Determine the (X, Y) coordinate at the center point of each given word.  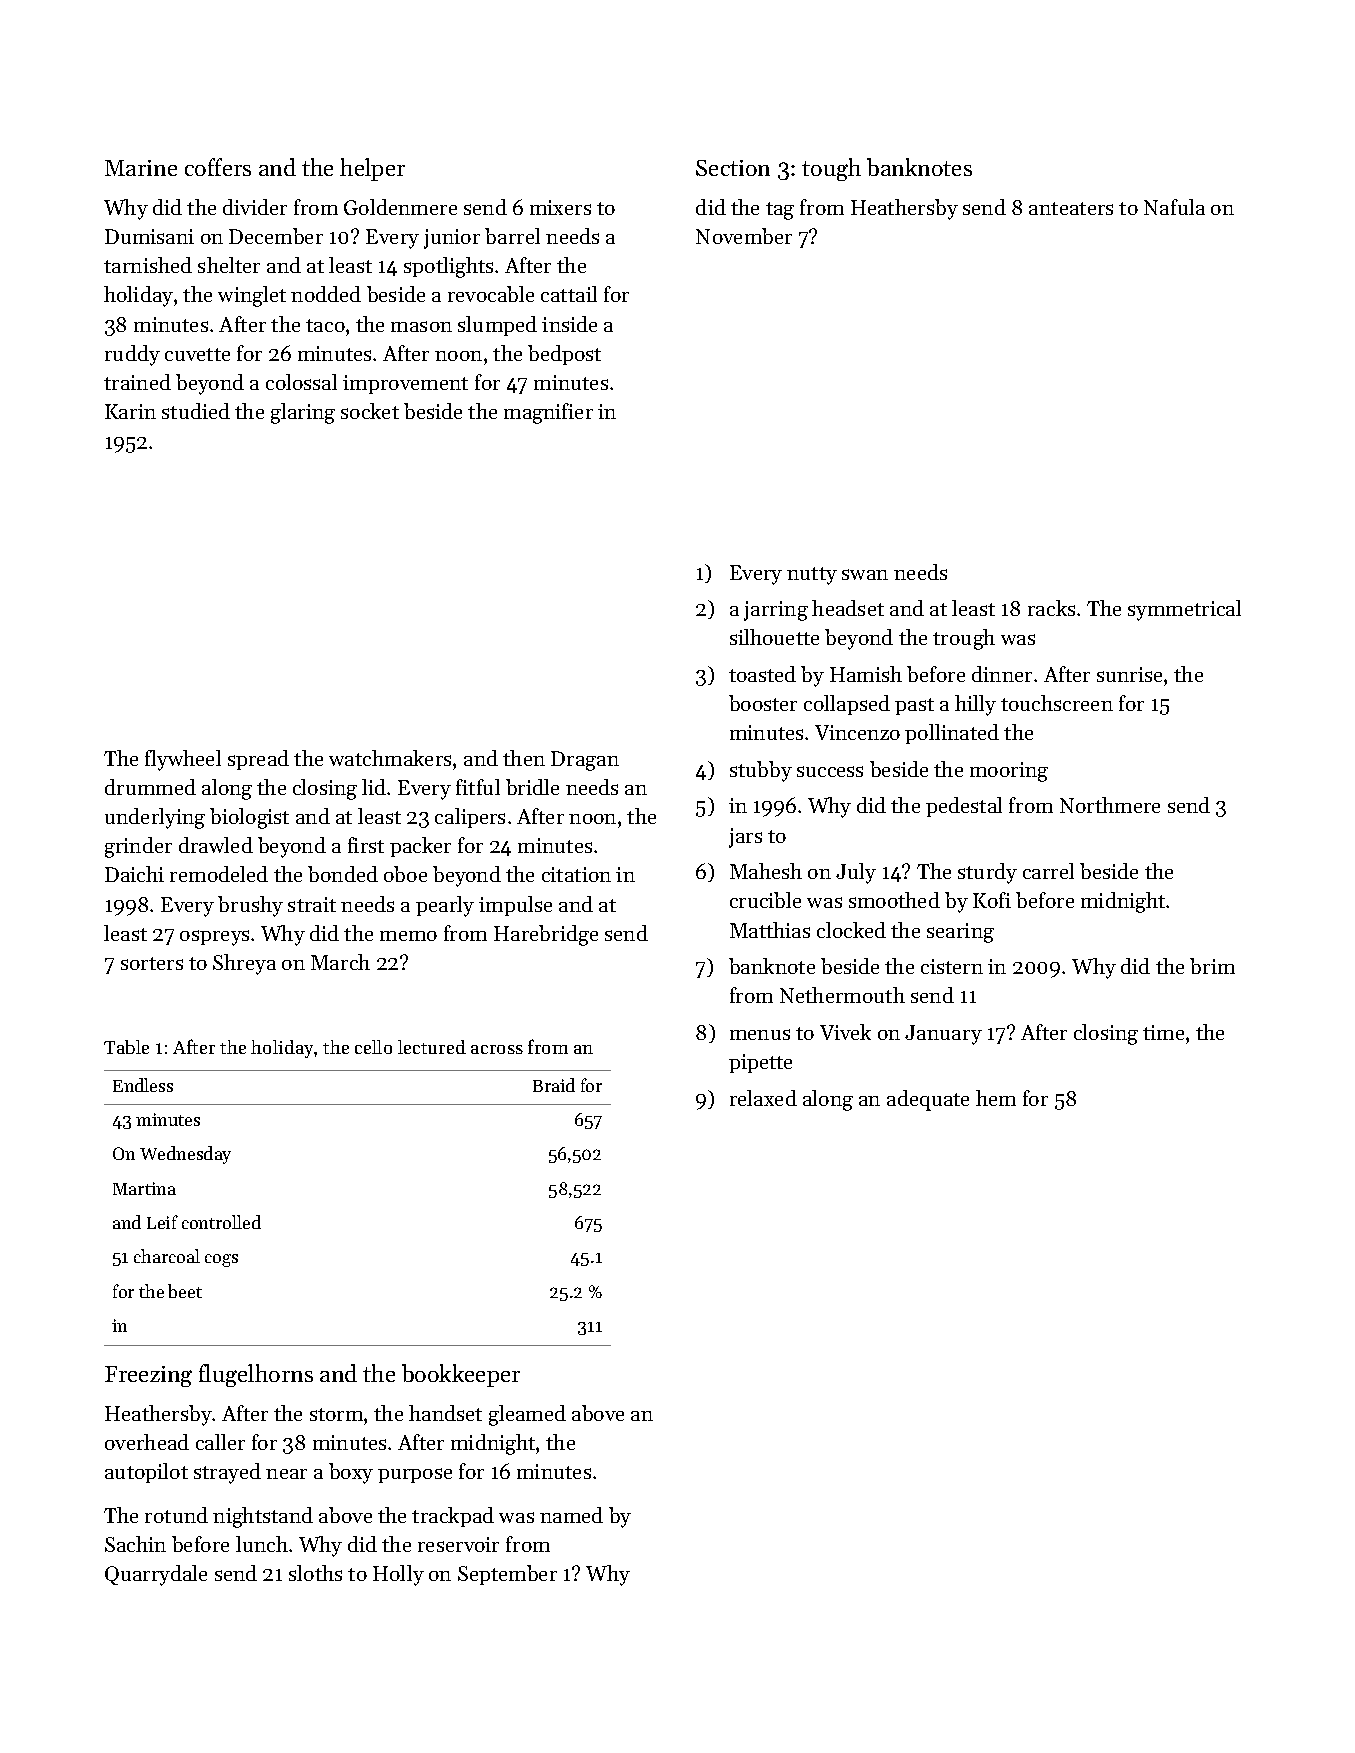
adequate (928, 1100)
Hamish (866, 674)
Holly (398, 1575)
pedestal (964, 807)
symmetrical (1184, 610)
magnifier (548, 413)
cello (373, 1047)
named (571, 1515)
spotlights (448, 267)
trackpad (453, 1517)
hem (996, 1098)
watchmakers (390, 758)
